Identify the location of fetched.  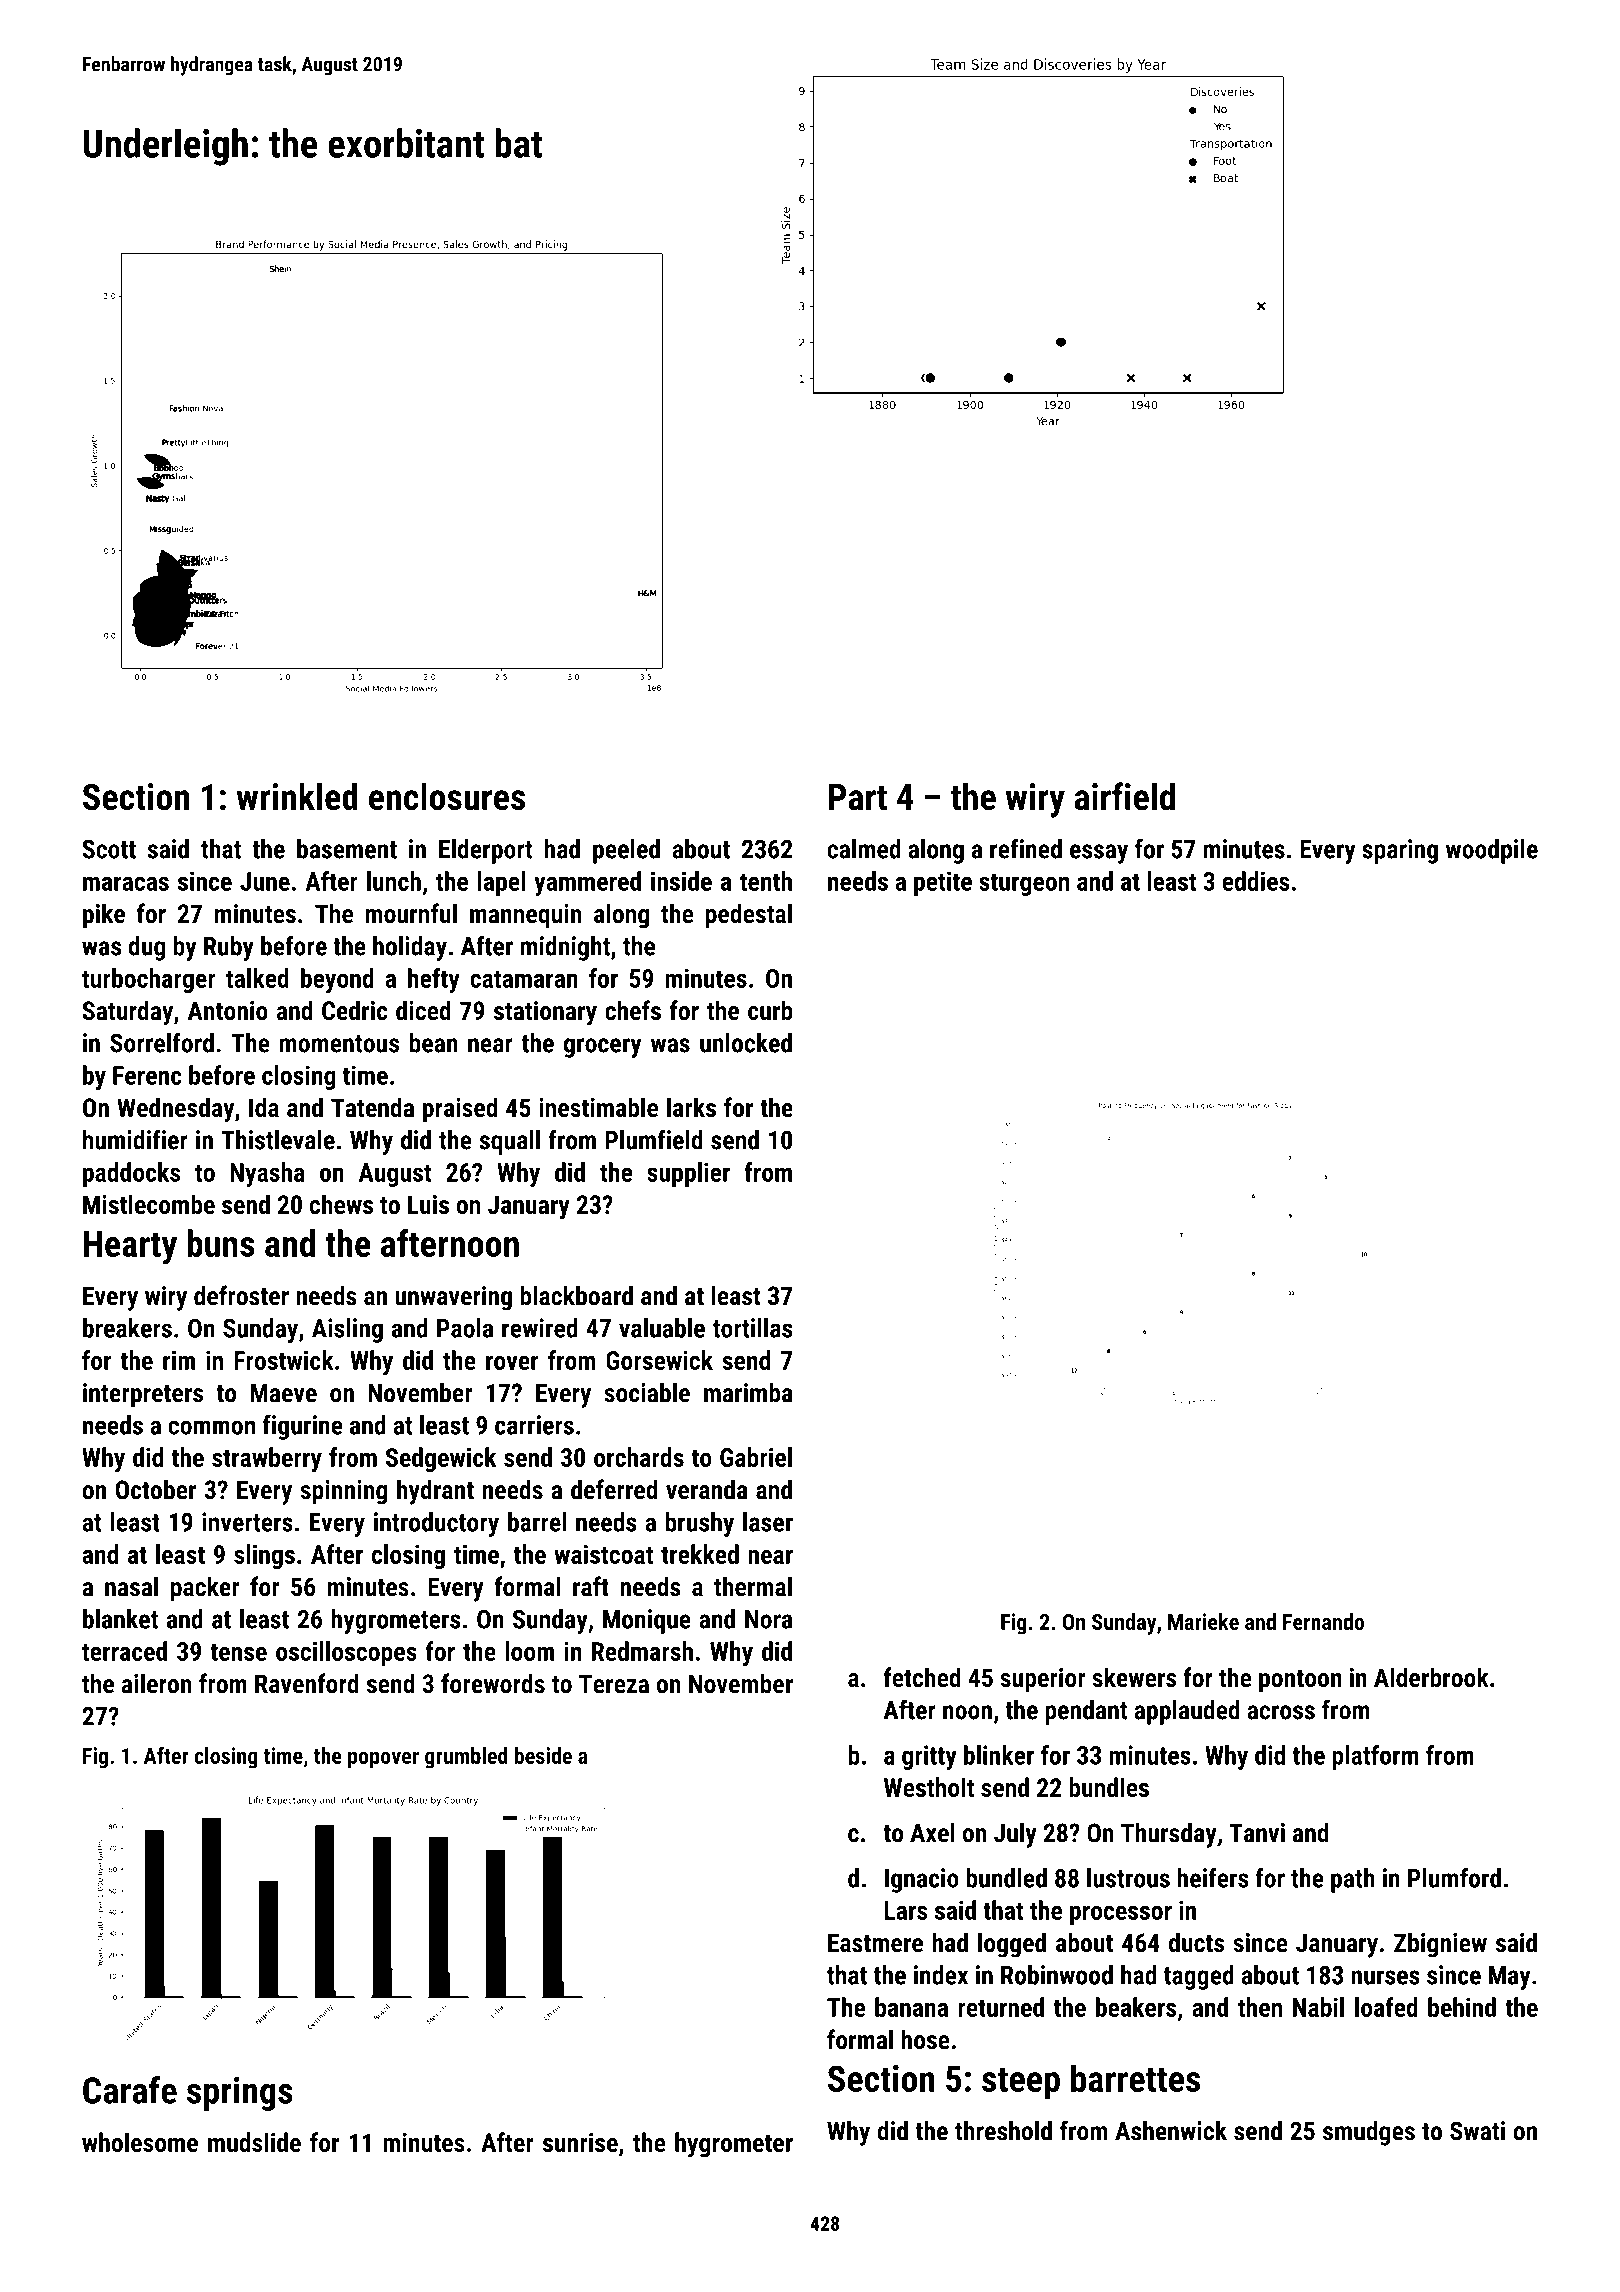
(922, 1677).
